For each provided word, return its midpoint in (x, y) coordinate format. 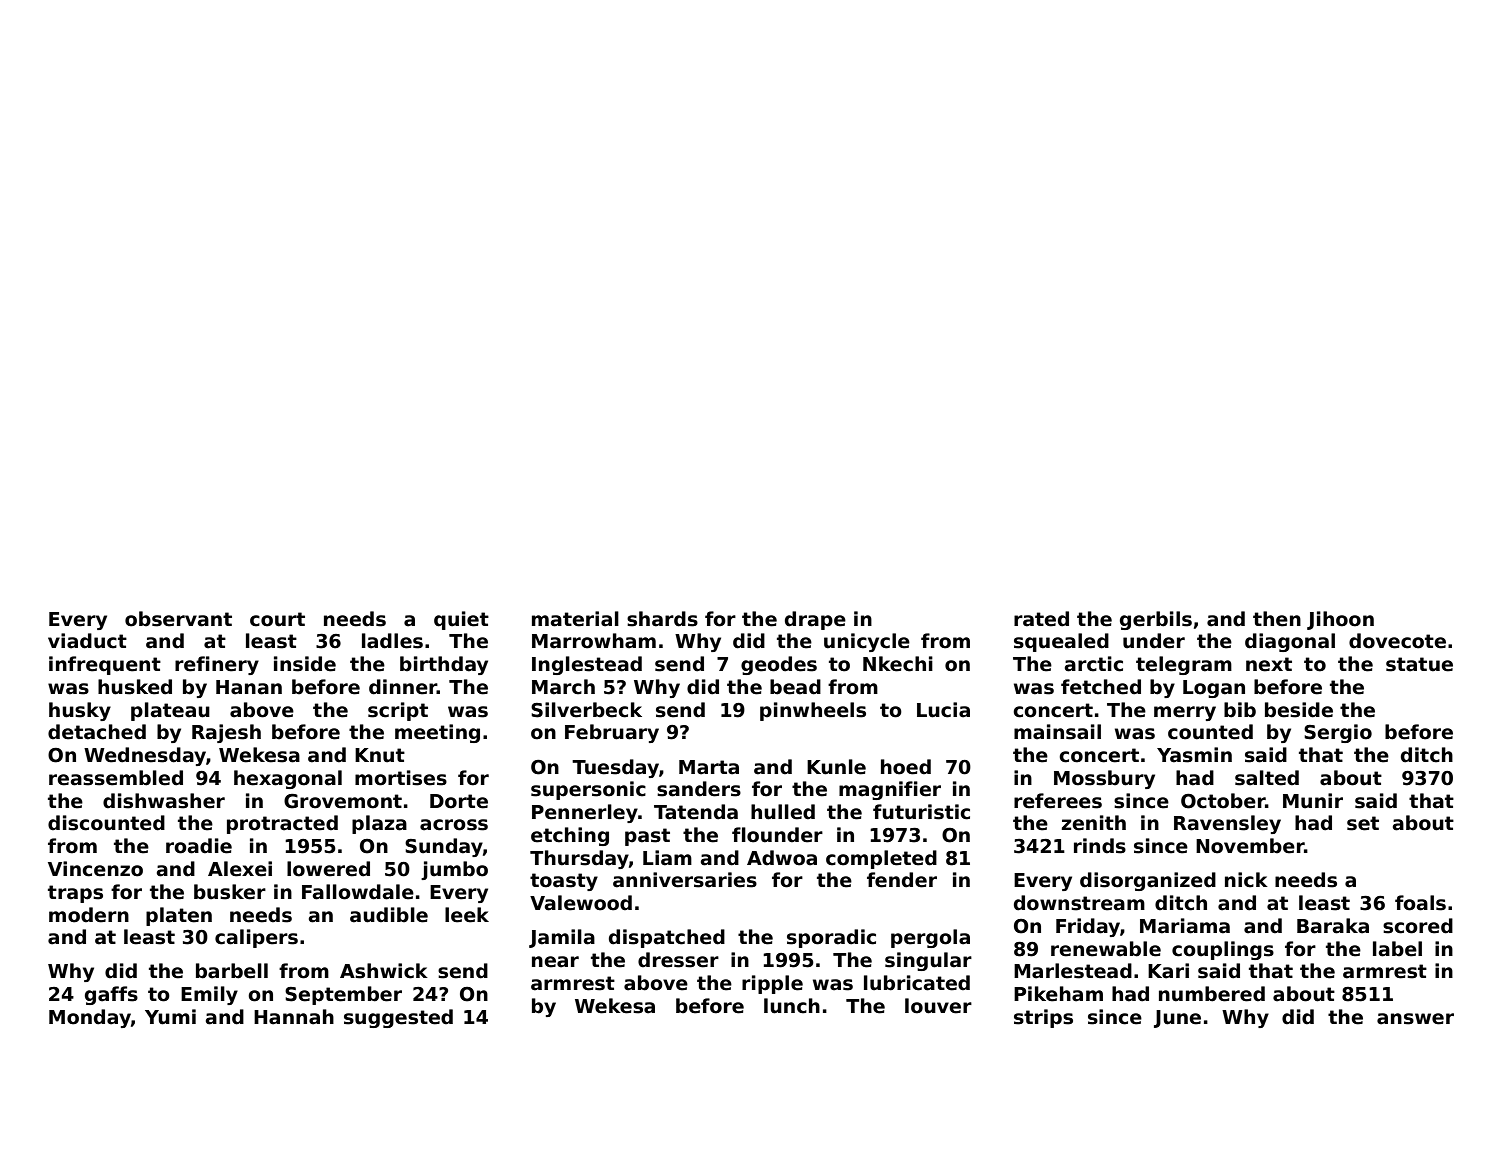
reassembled (116, 778)
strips (1043, 1018)
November (1250, 846)
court (277, 619)
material (575, 619)
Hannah (294, 1017)
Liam (667, 858)
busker (230, 892)
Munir (1313, 801)
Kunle (836, 767)
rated (1041, 619)
